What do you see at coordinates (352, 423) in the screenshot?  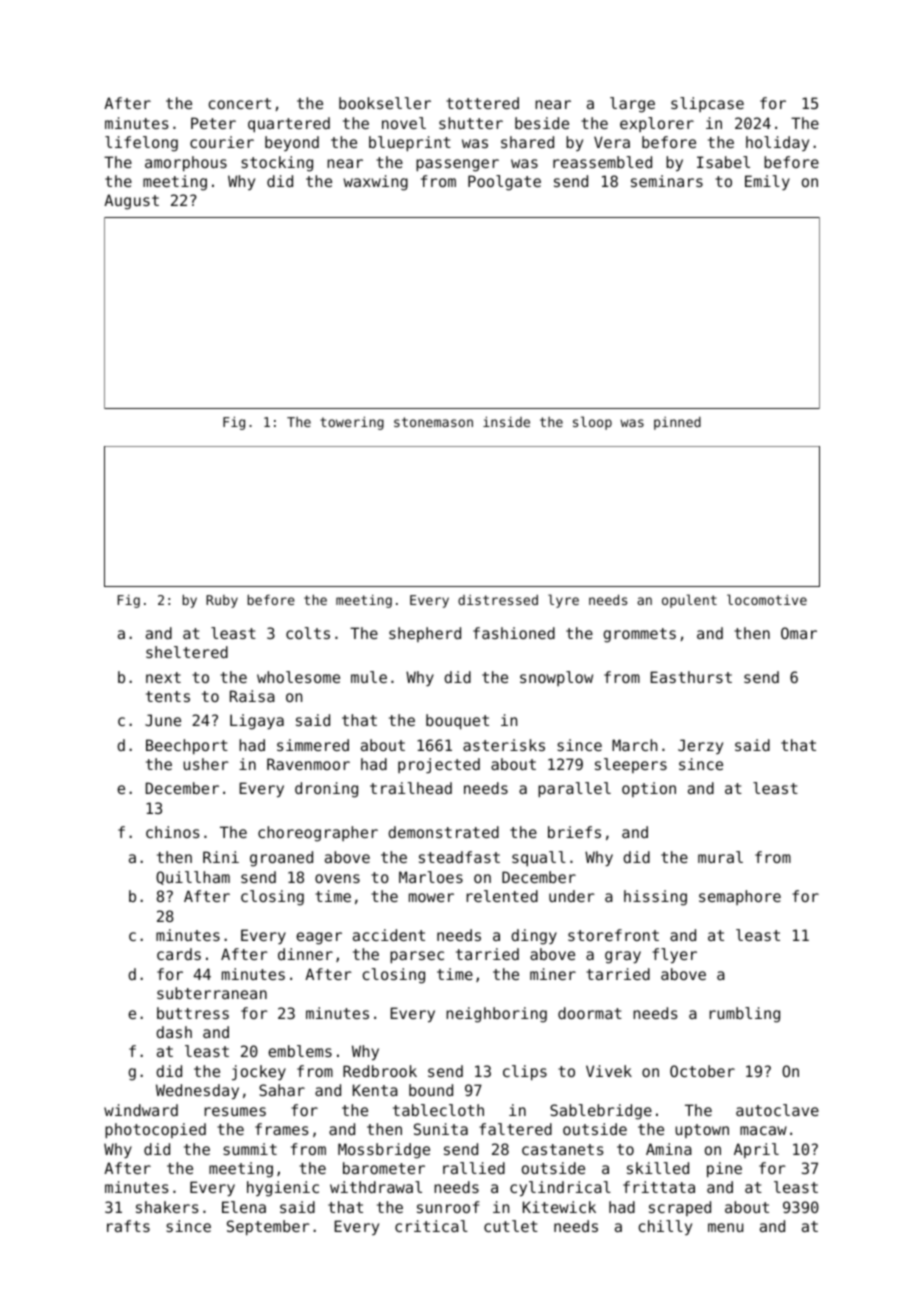 I see `towering` at bounding box center [352, 423].
